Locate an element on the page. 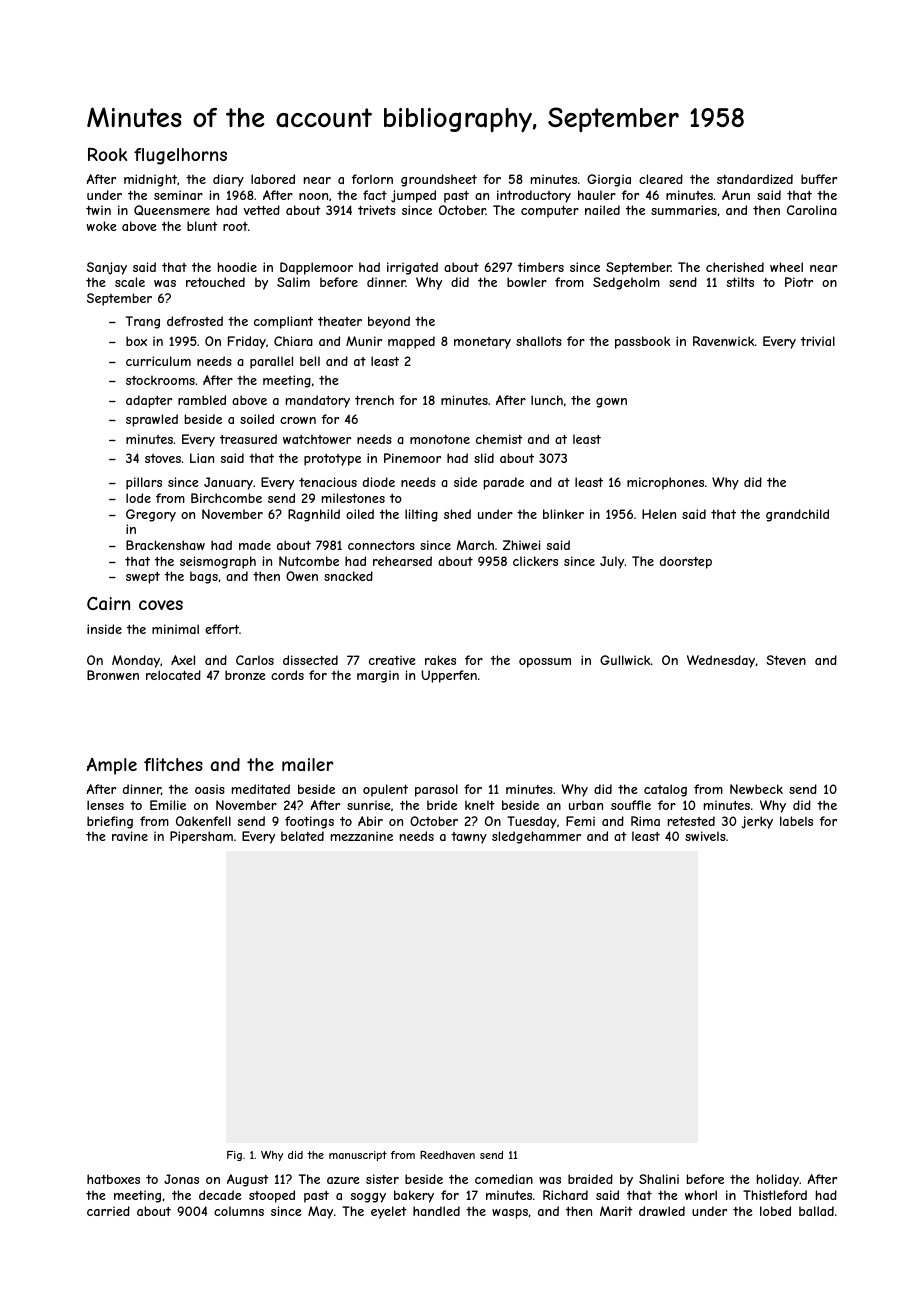  microphones is located at coordinates (665, 483).
